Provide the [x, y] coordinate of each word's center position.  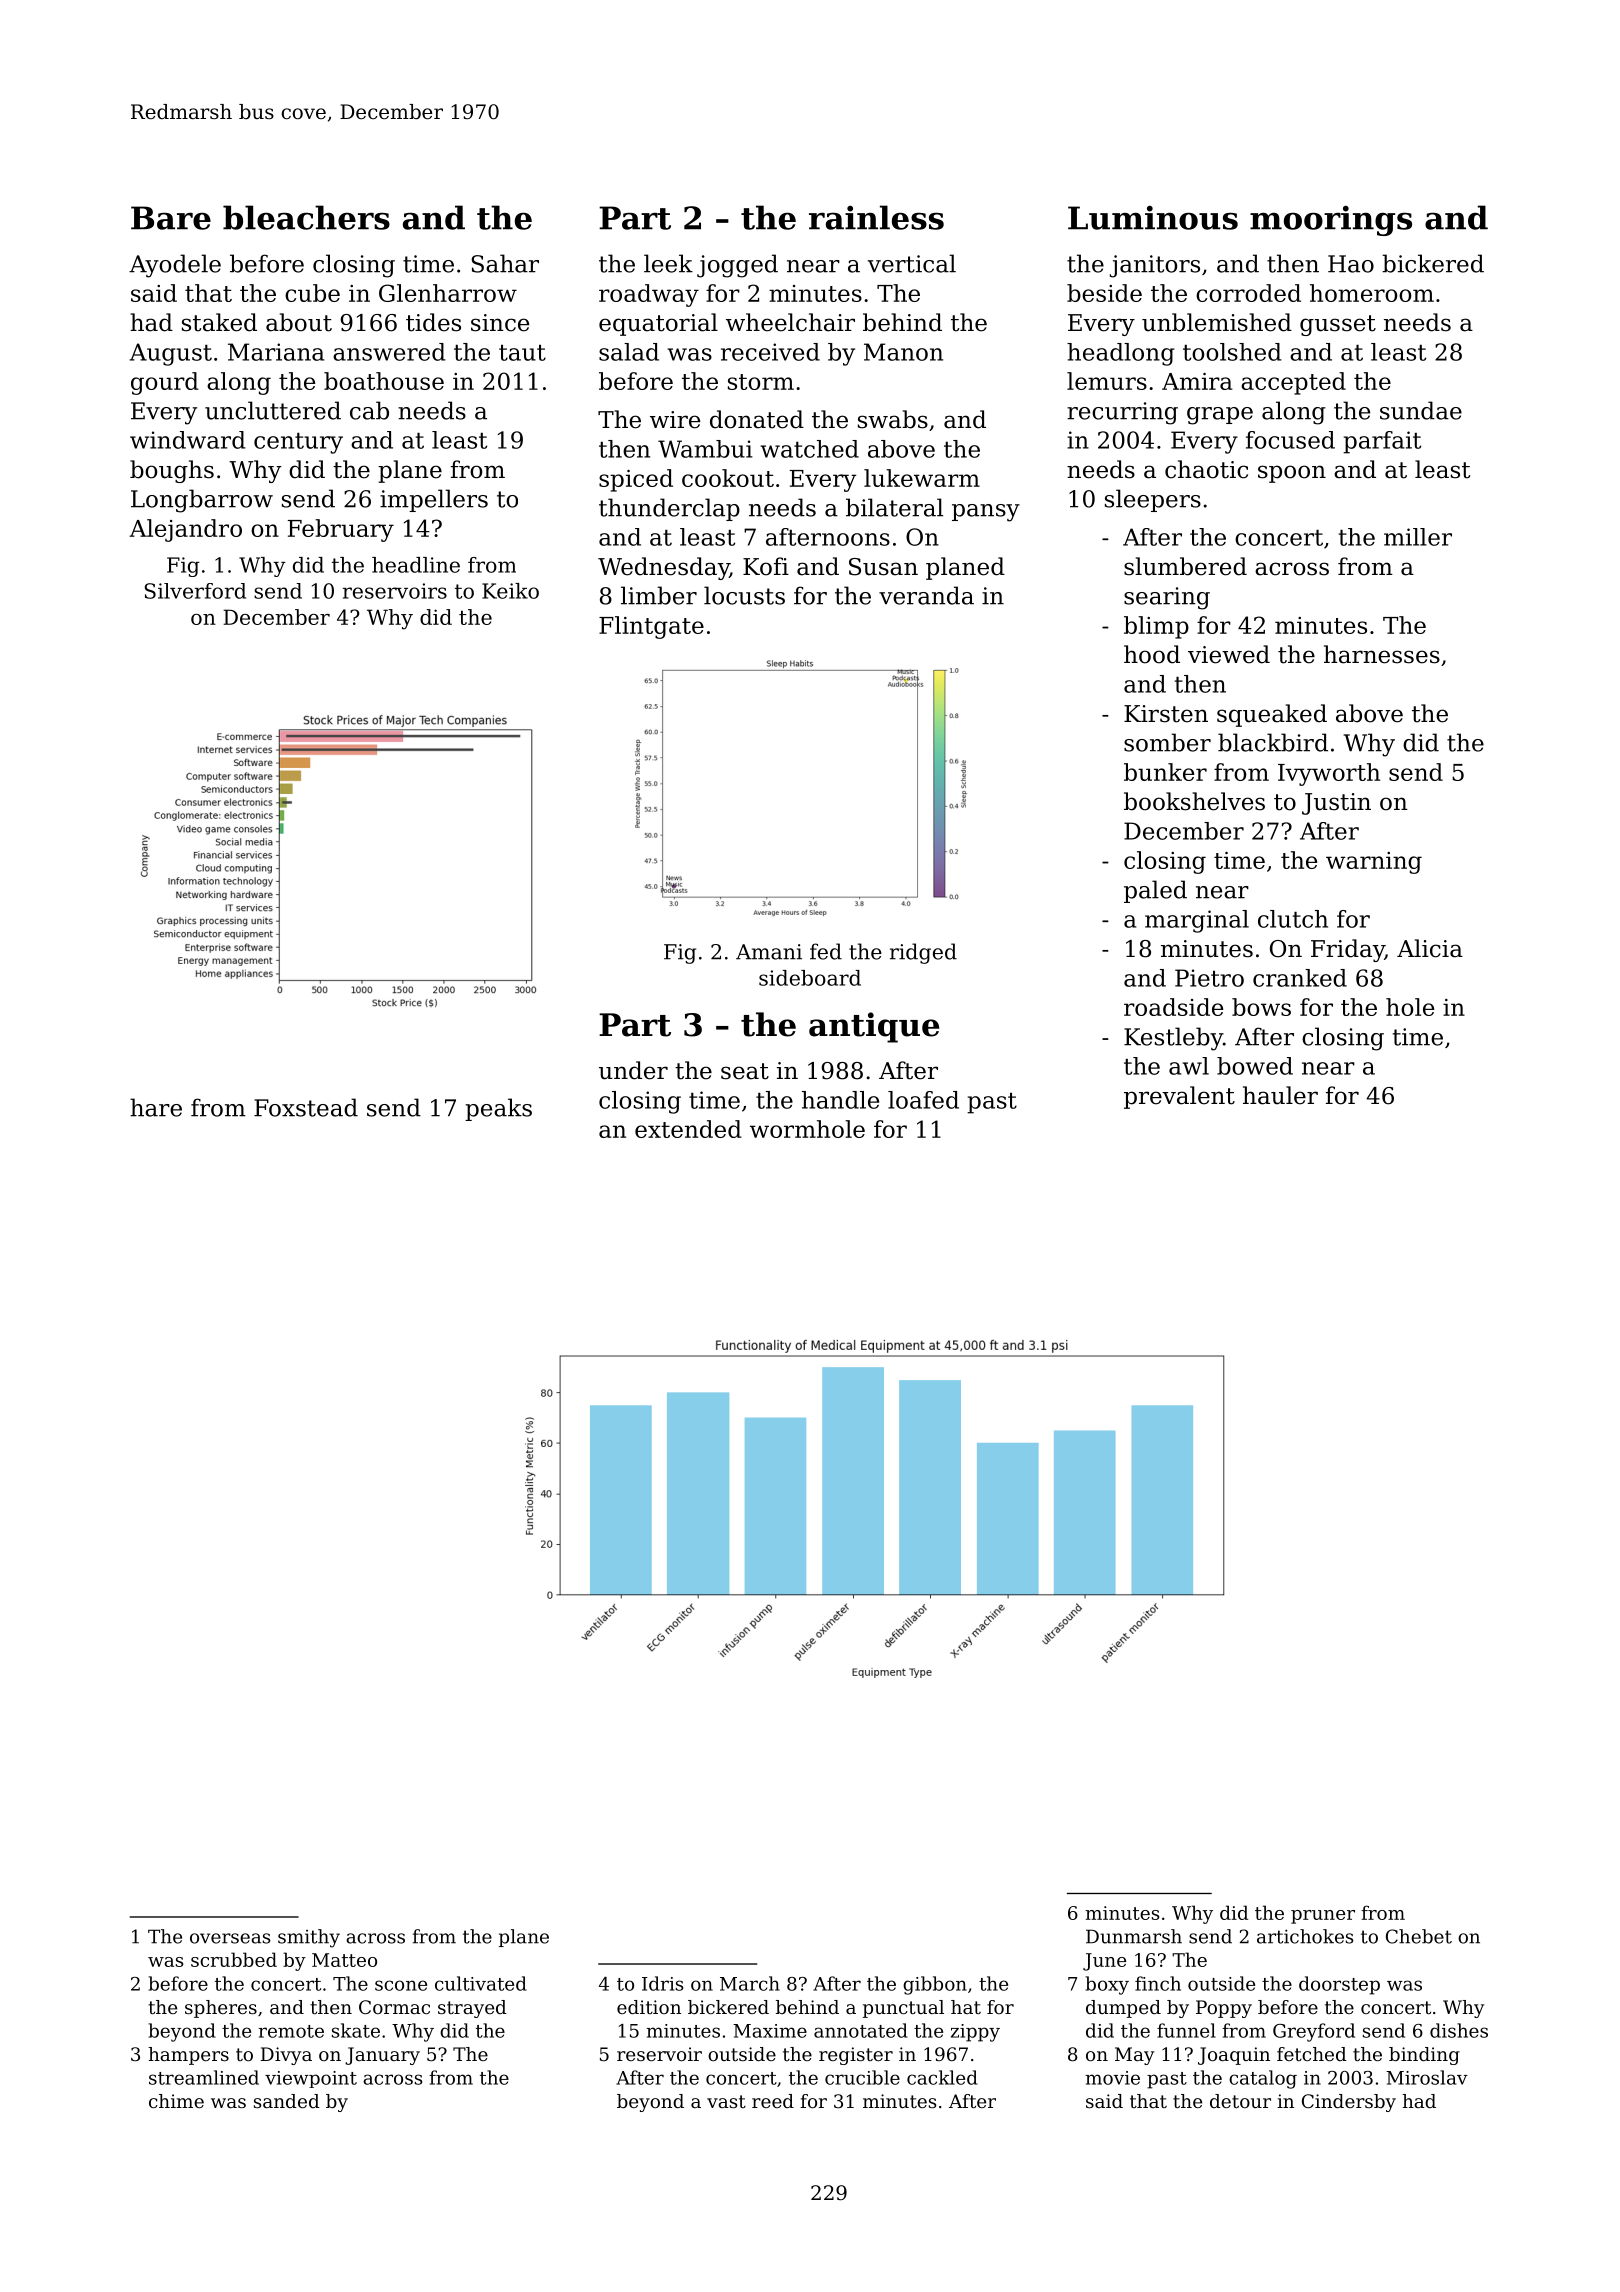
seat [745, 1071]
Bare [171, 218]
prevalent [1179, 1097]
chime [176, 2101]
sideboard [810, 978]
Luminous [1153, 217]
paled [1155, 891]
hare [156, 1107]
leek [668, 263]
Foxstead [306, 1107]
